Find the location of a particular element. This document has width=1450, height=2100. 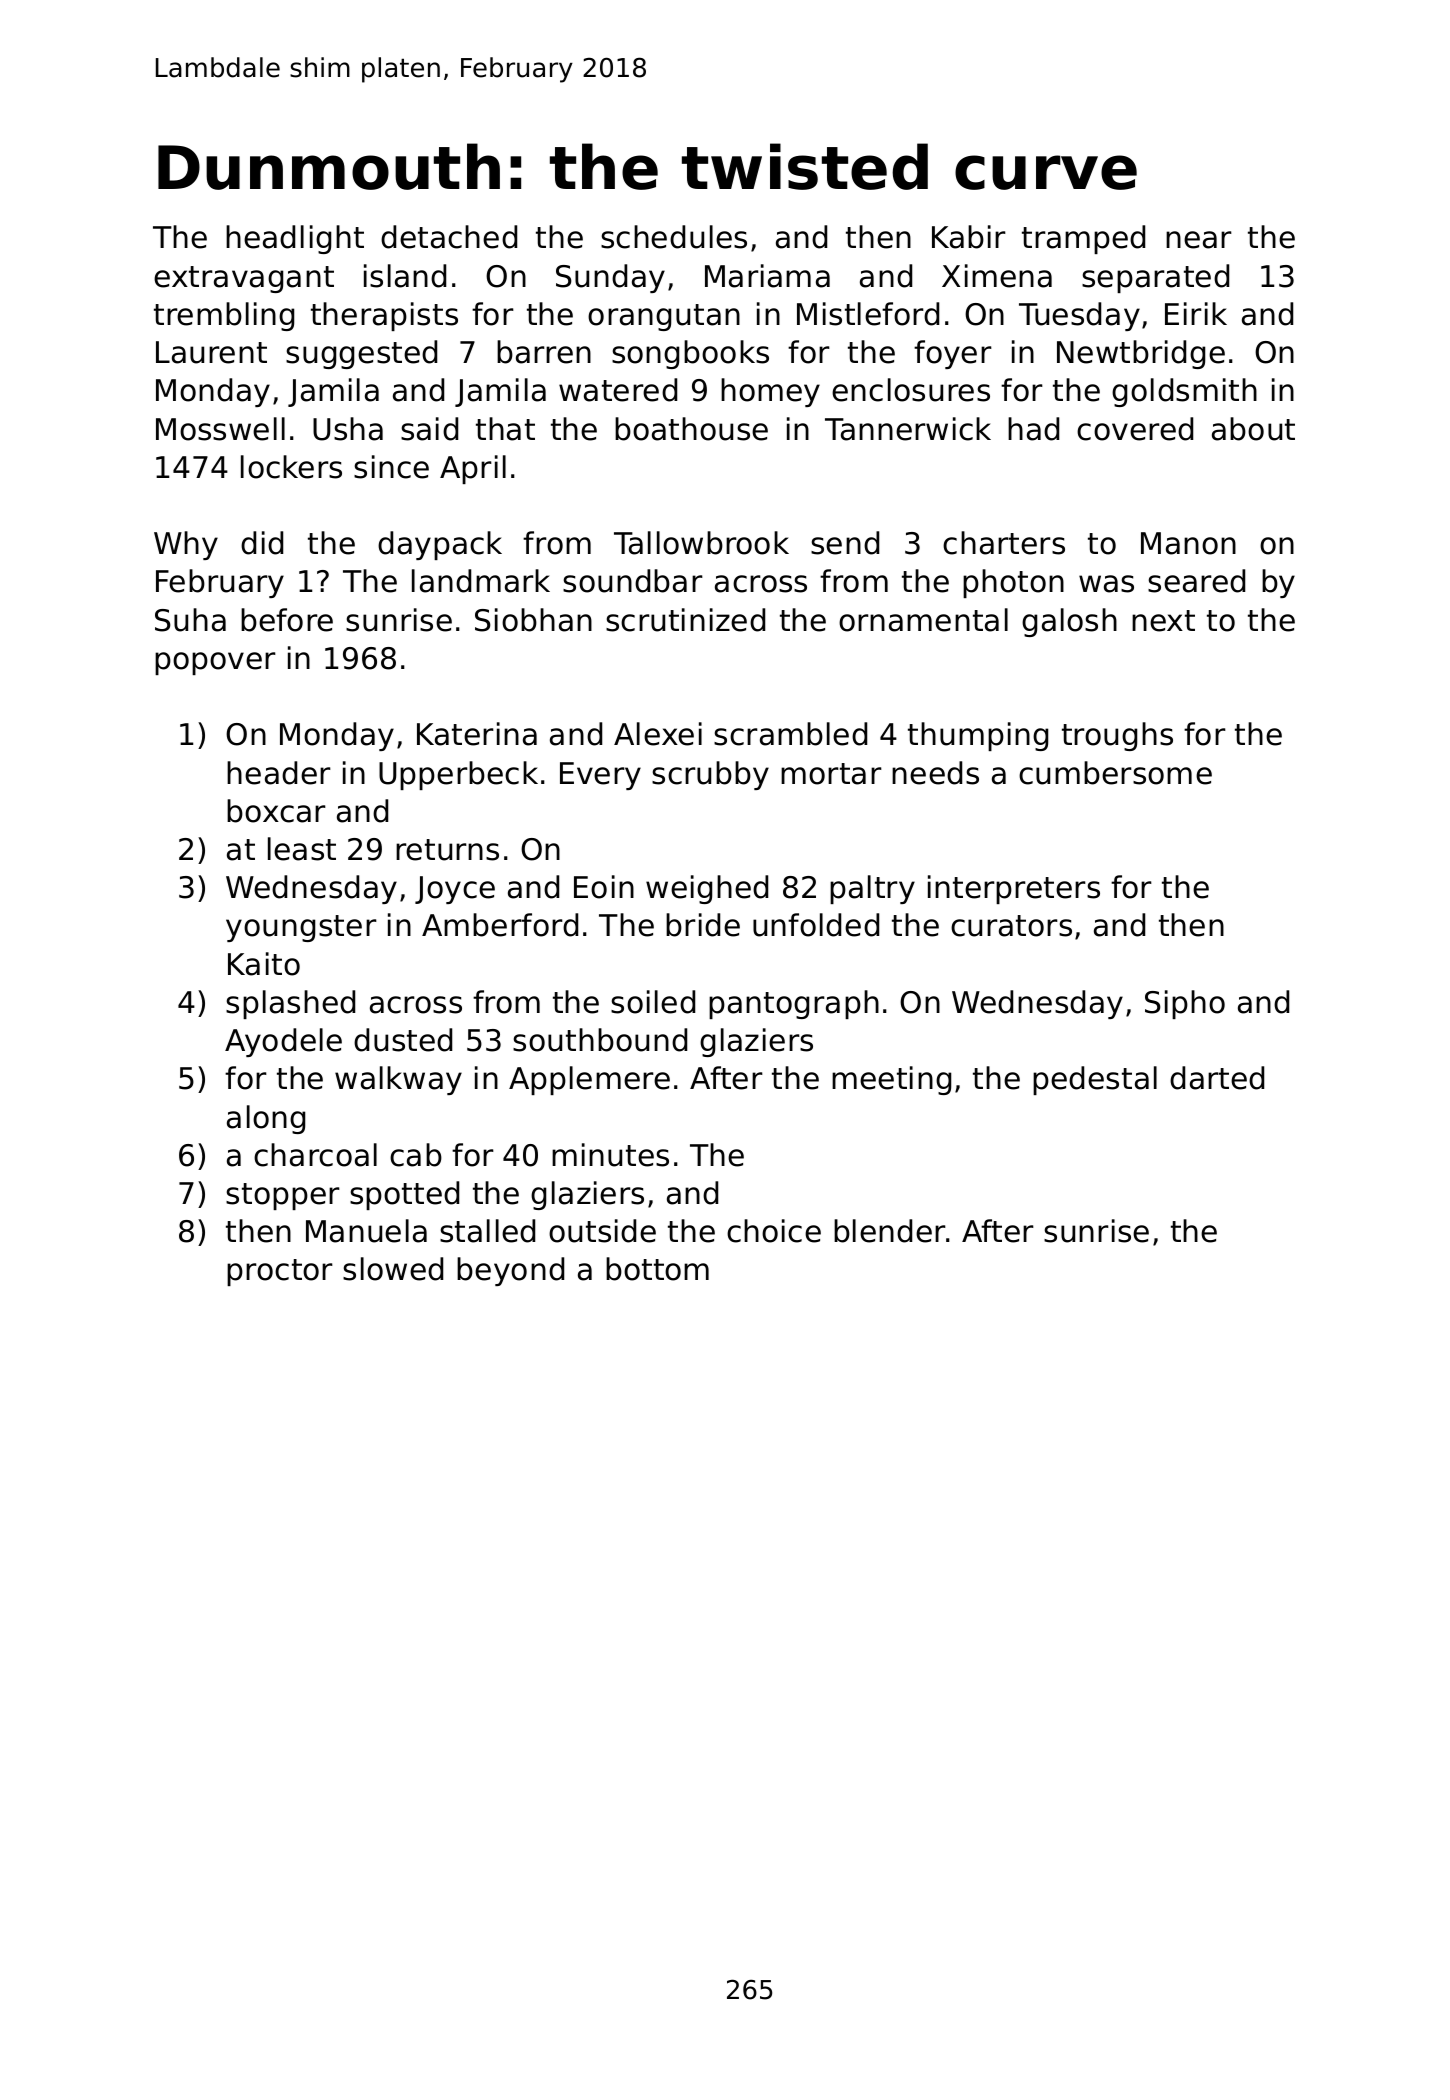

Eoin is located at coordinates (604, 887).
